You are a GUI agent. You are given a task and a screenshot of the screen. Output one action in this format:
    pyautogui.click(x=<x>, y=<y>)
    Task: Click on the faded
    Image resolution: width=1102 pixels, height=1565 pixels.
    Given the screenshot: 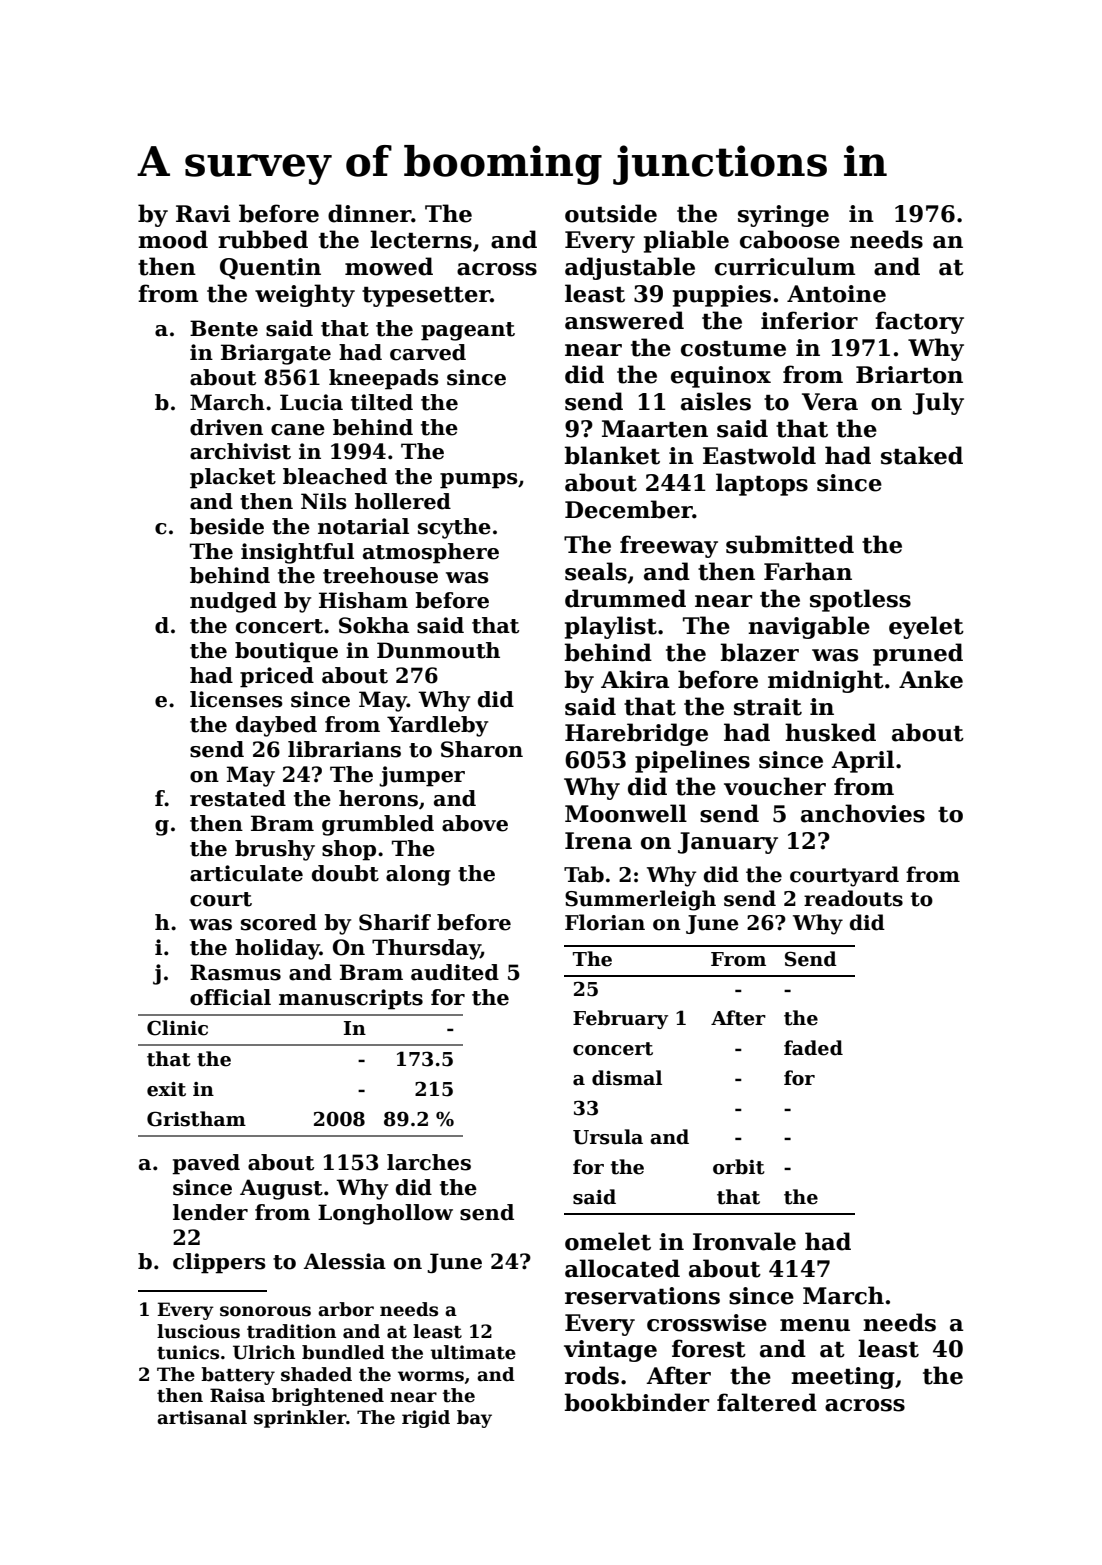 What is the action you would take?
    pyautogui.click(x=813, y=1048)
